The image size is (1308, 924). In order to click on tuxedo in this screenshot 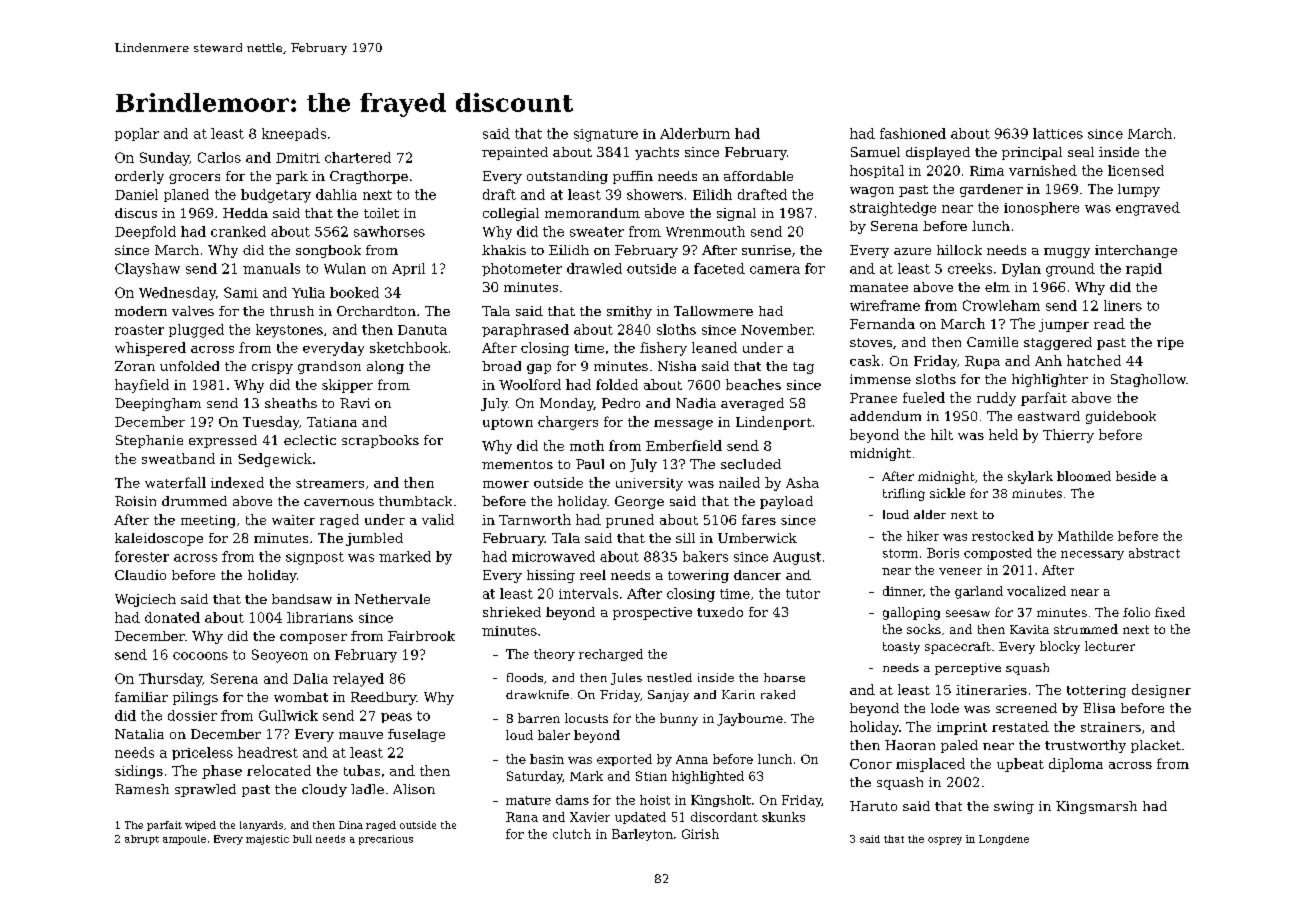, I will do `click(720, 612)`.
